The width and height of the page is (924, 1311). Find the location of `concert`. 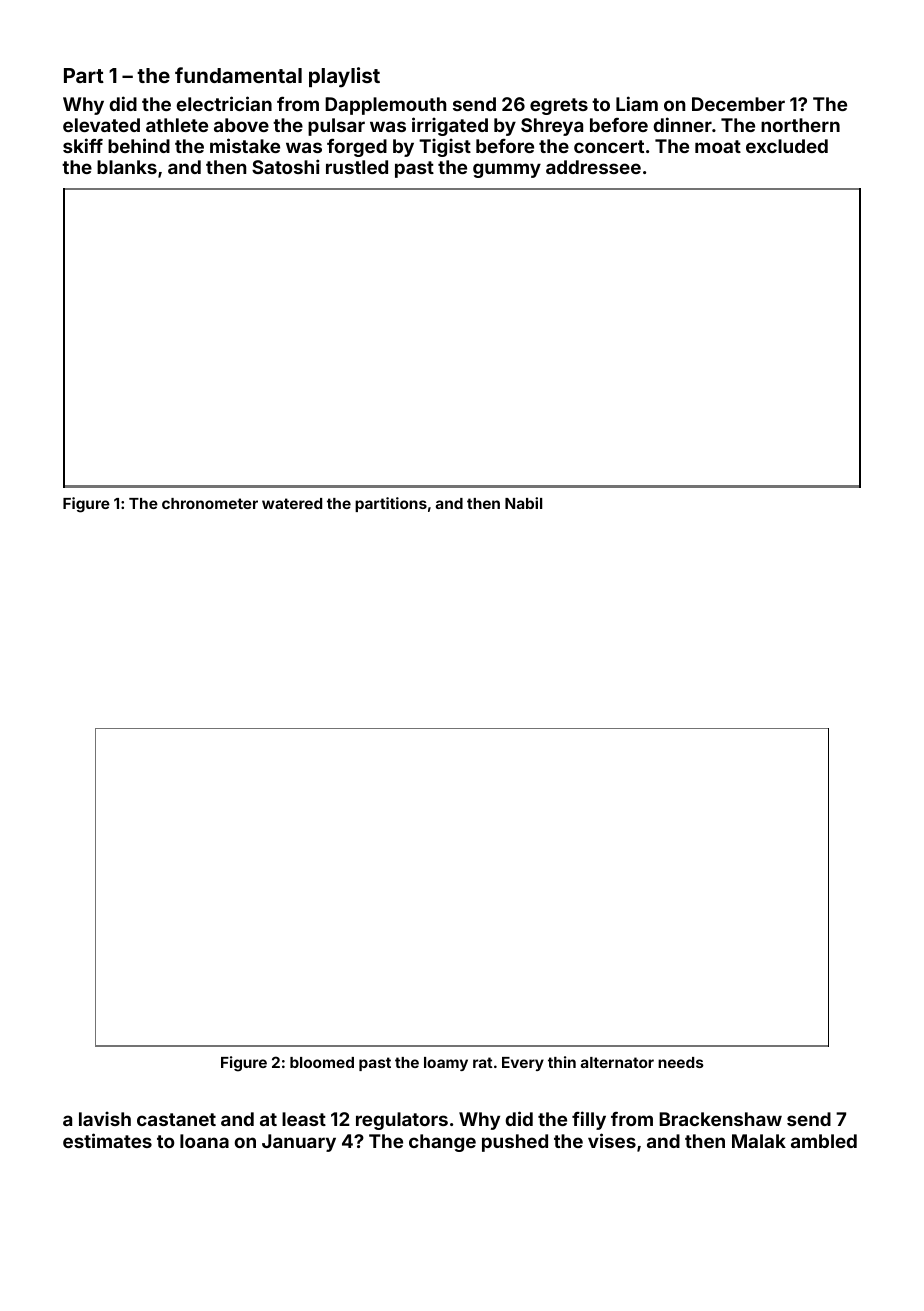

concert is located at coordinates (609, 146).
